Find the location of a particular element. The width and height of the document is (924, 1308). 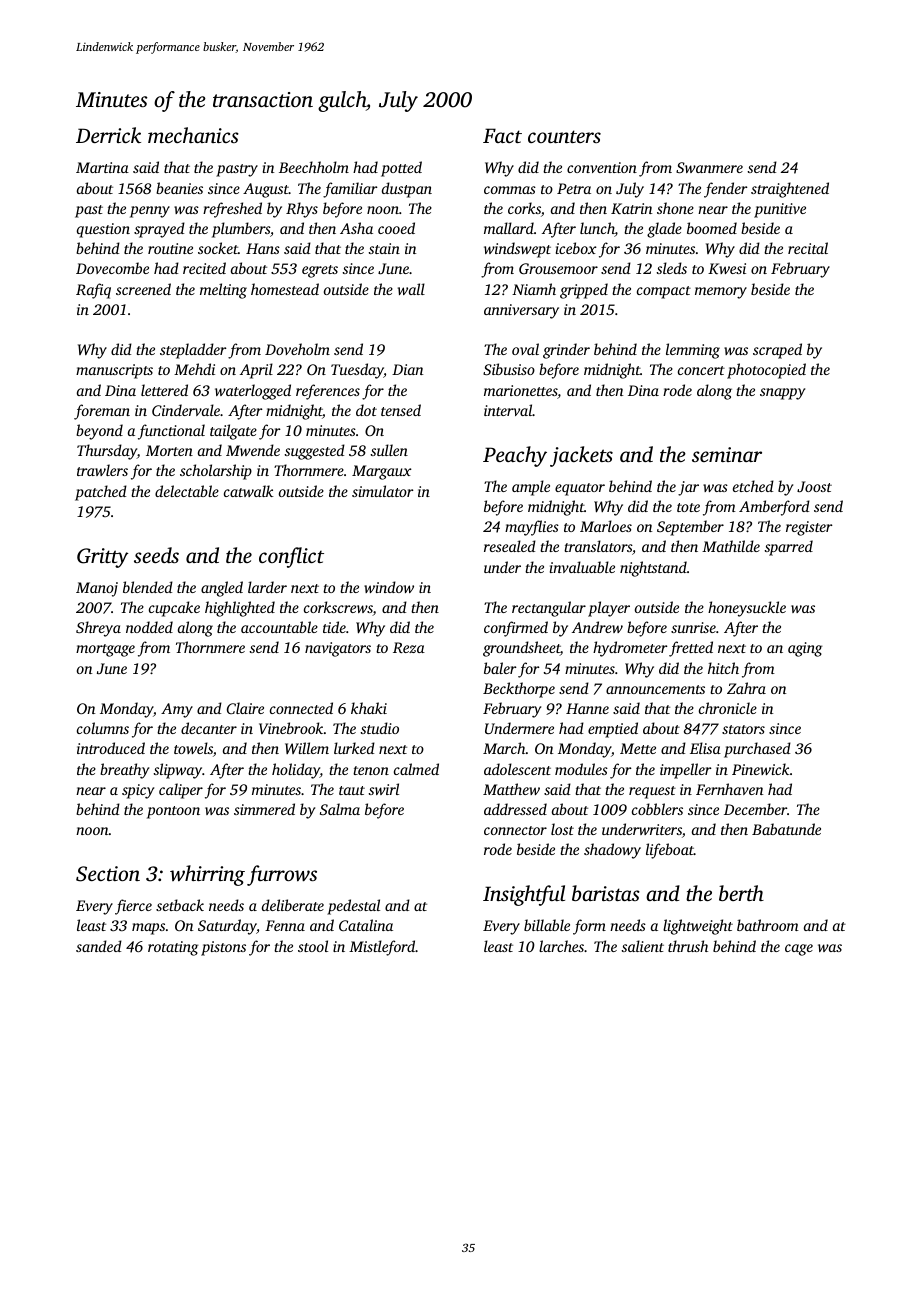

Mistleford is located at coordinates (382, 948).
